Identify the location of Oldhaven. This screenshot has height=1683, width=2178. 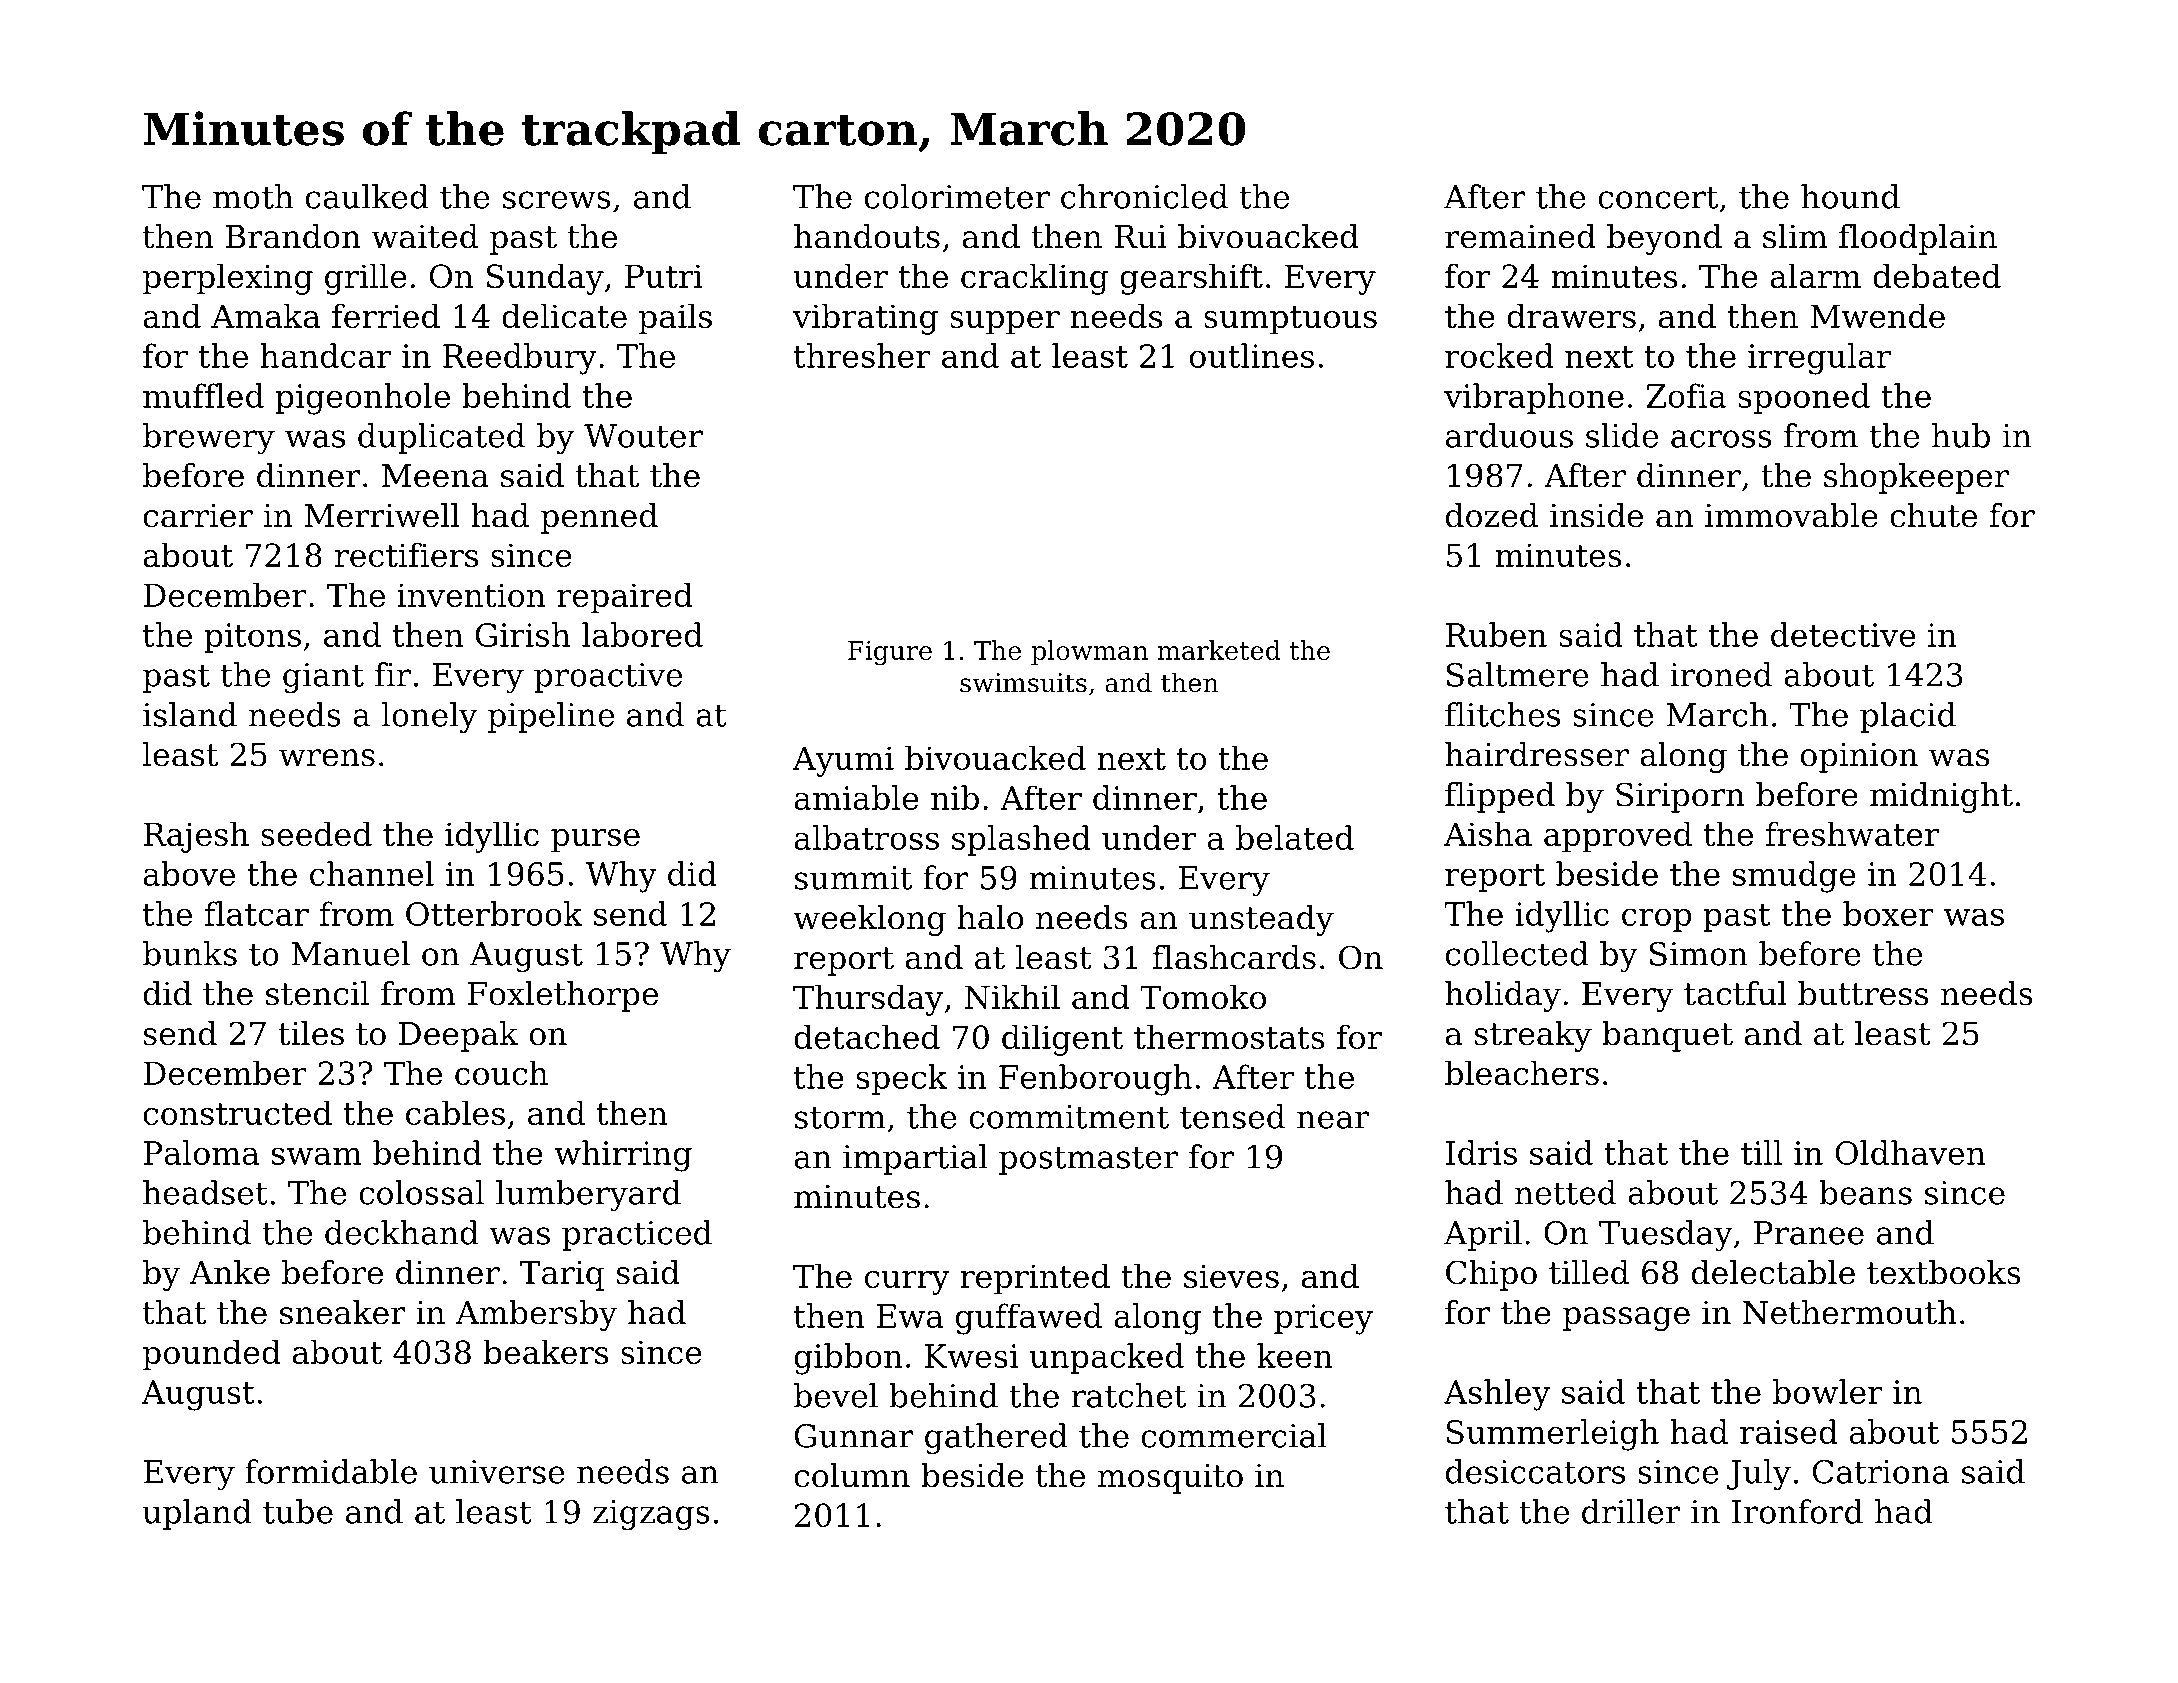
(1910, 1152).
